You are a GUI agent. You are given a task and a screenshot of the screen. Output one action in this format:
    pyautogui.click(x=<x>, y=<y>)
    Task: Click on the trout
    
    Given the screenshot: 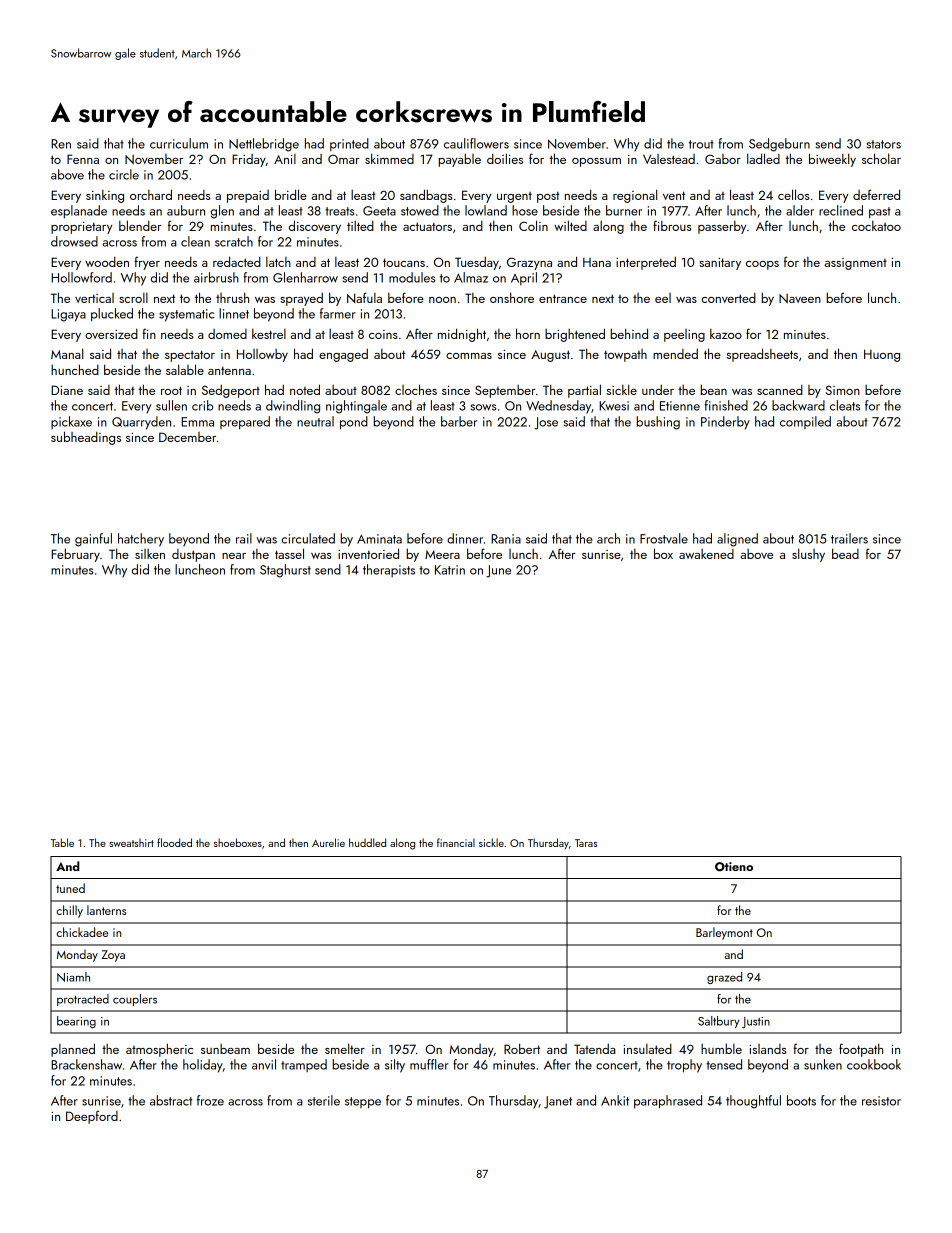 What is the action you would take?
    pyautogui.click(x=701, y=144)
